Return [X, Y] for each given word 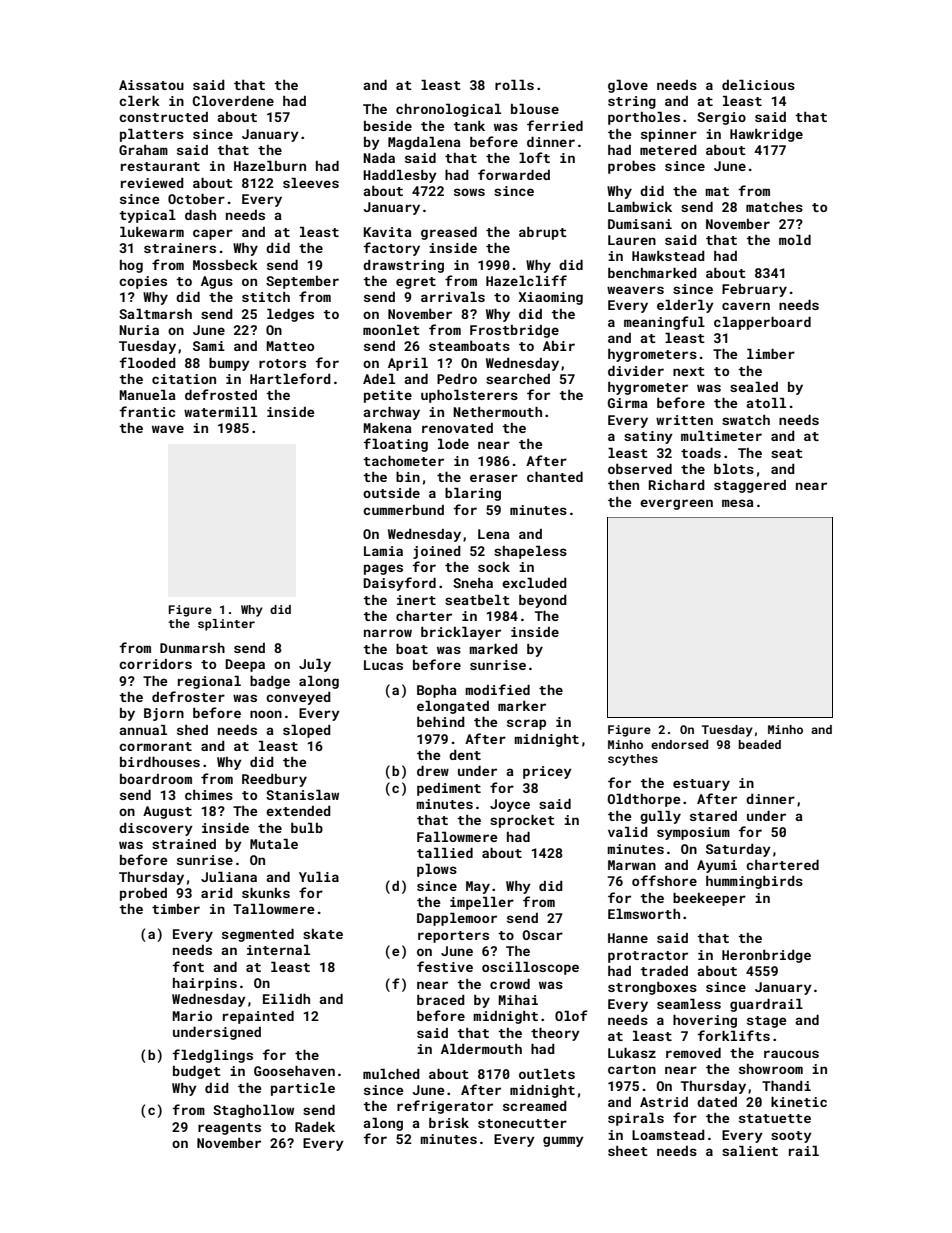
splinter [226, 625]
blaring [473, 494]
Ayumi [717, 866]
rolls [514, 85]
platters [152, 135]
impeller [482, 903]
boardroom [156, 779]
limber [771, 354]
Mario [192, 1016]
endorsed [679, 744]
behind [441, 722]
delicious [758, 85]
